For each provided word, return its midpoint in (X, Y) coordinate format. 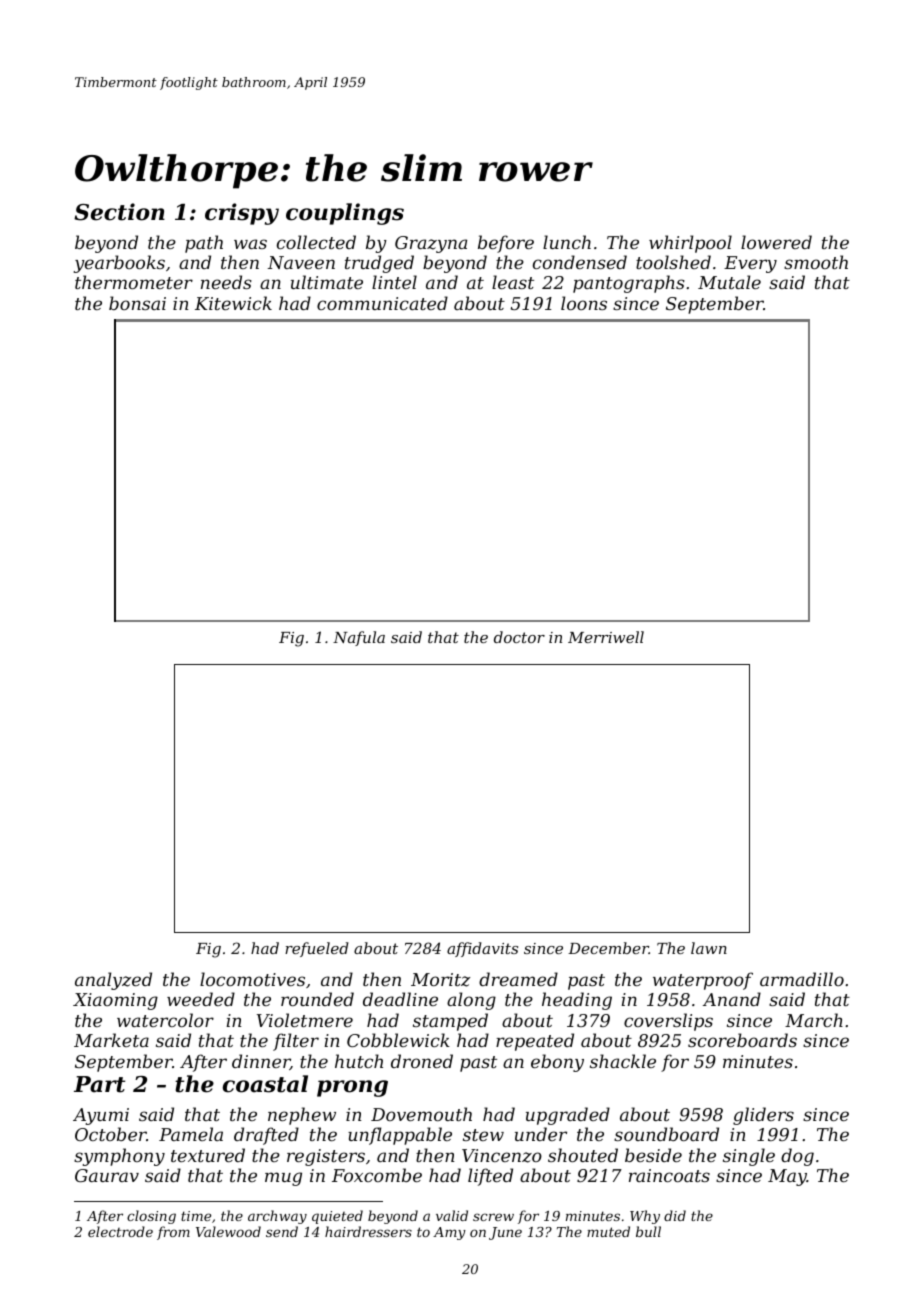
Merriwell (606, 637)
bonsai (137, 303)
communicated (382, 303)
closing (151, 1217)
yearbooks (119, 264)
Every (750, 264)
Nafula (359, 638)
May (787, 1177)
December (608, 948)
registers (326, 1157)
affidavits (482, 949)
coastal (265, 1084)
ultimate (327, 282)
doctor (519, 637)
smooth (816, 262)
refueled (317, 949)
